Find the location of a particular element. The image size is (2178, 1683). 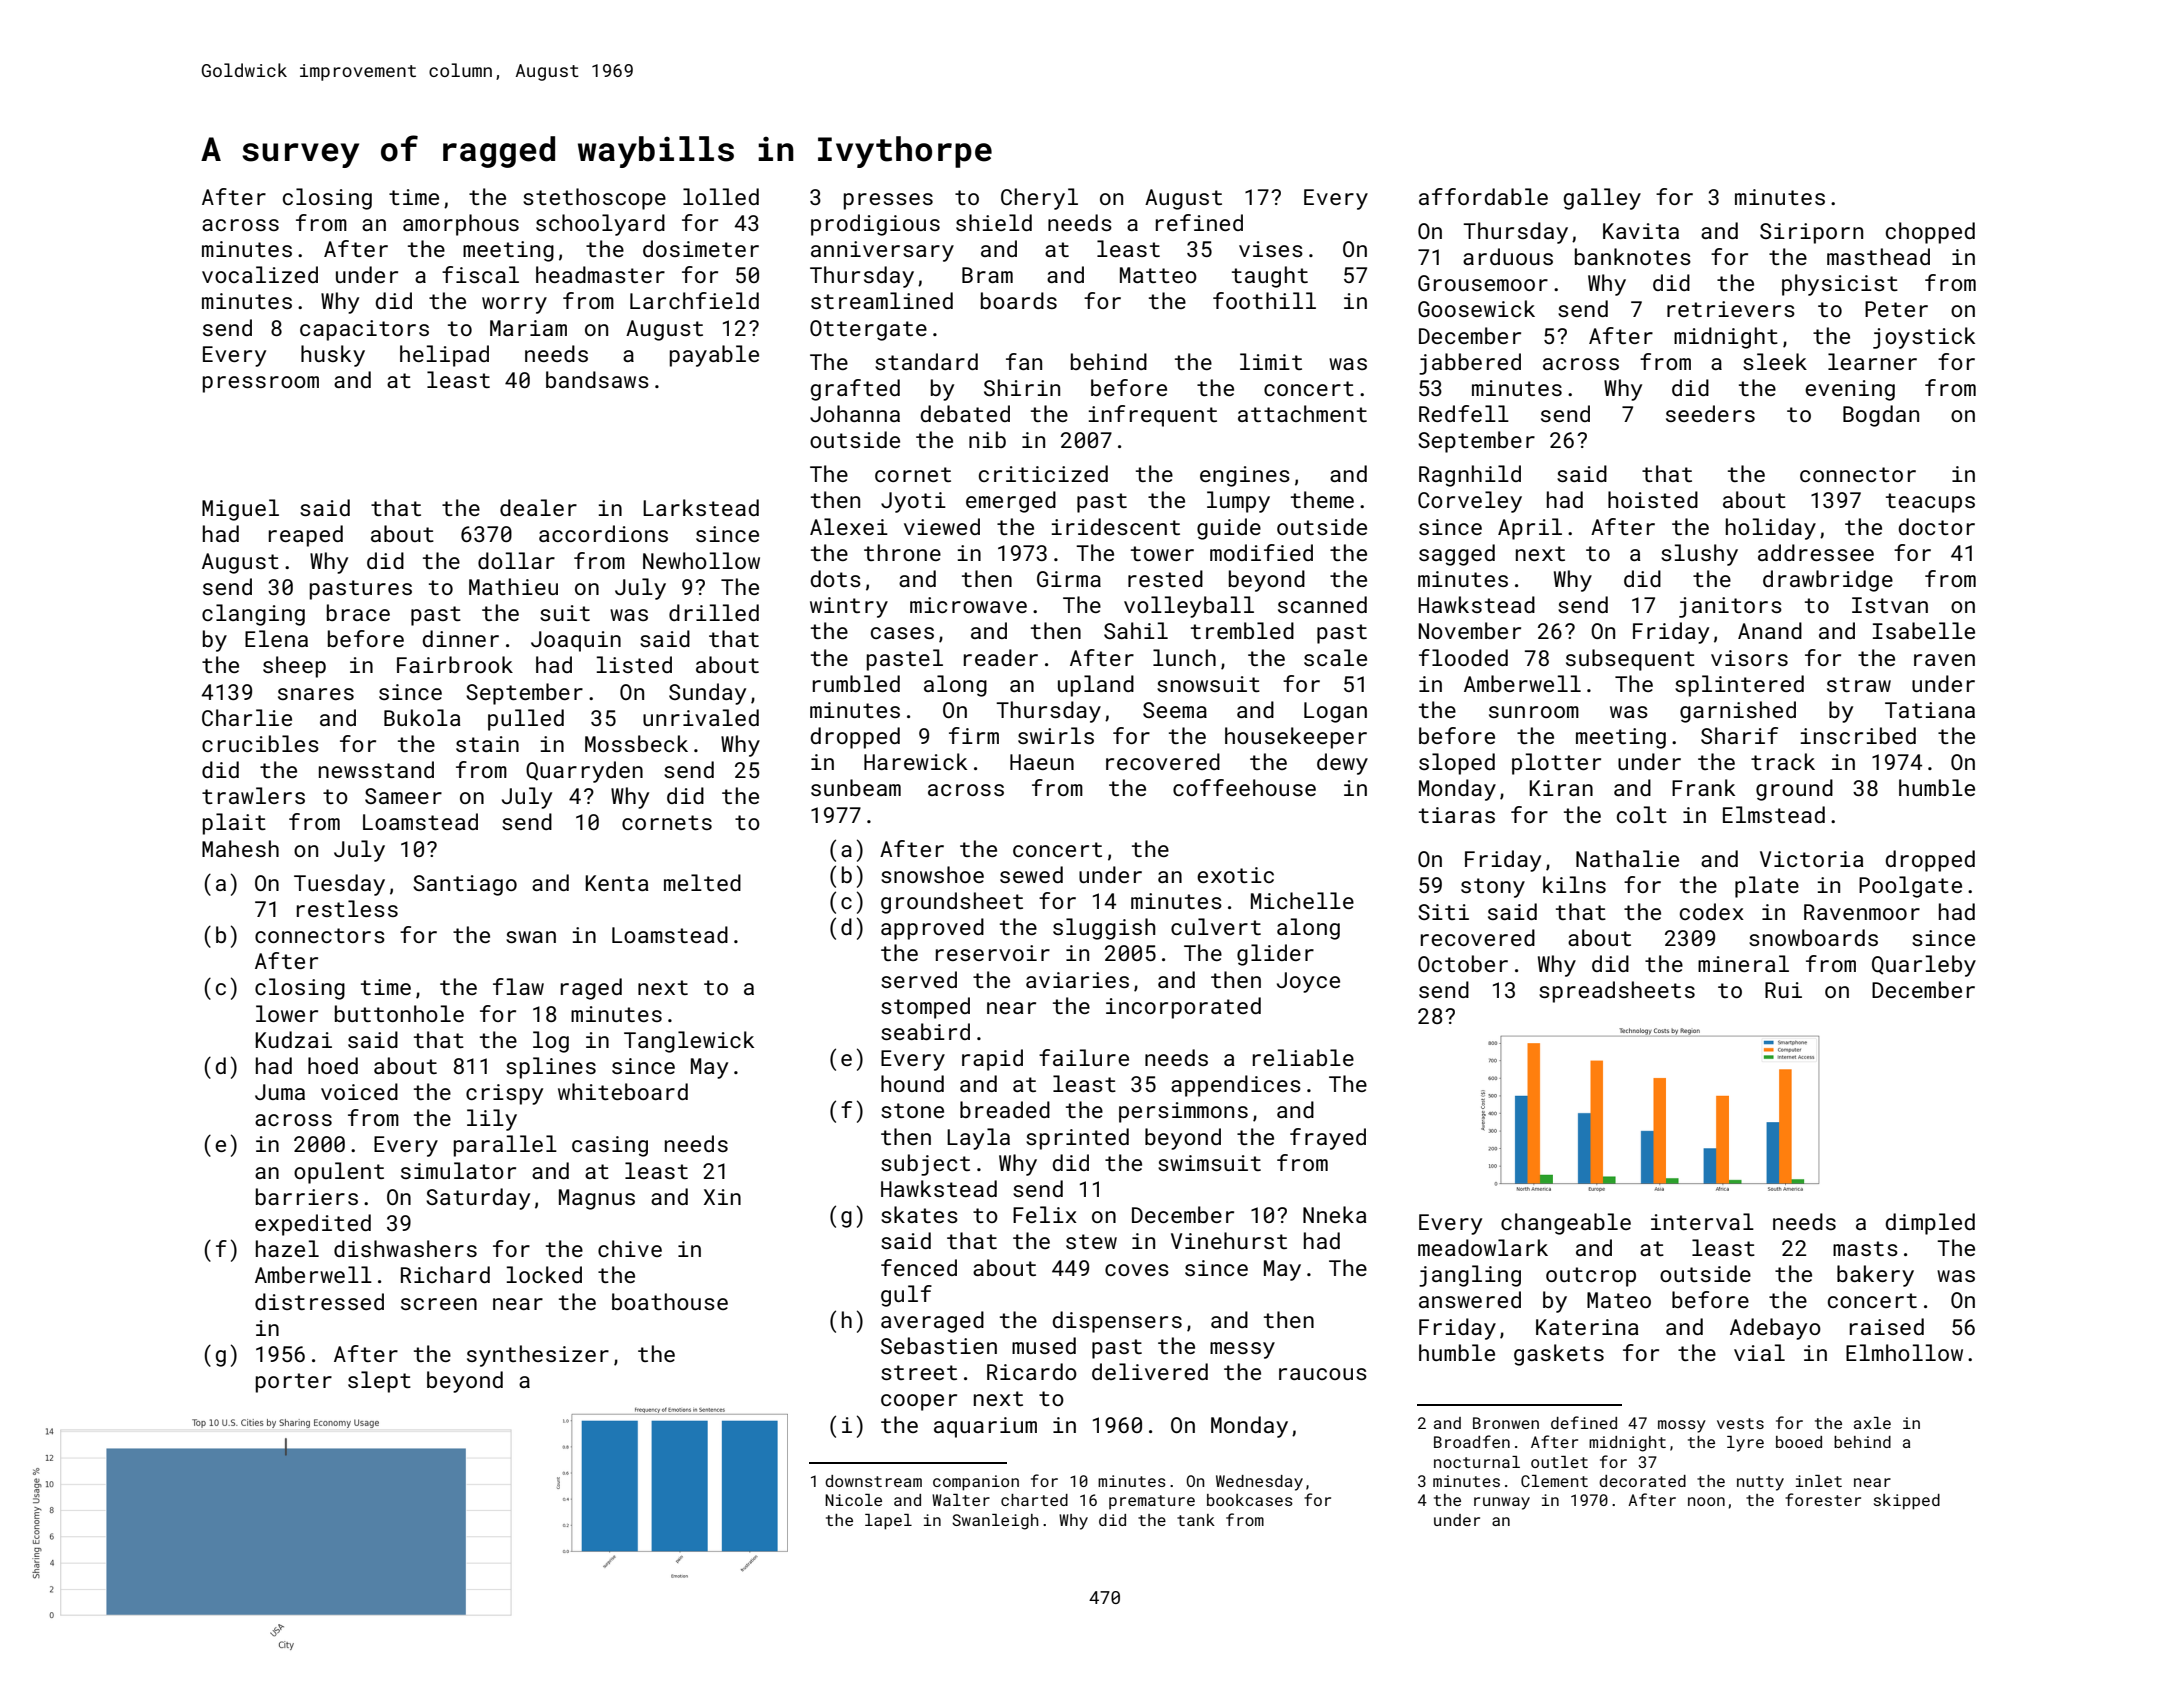

lapel is located at coordinates (888, 1522).
